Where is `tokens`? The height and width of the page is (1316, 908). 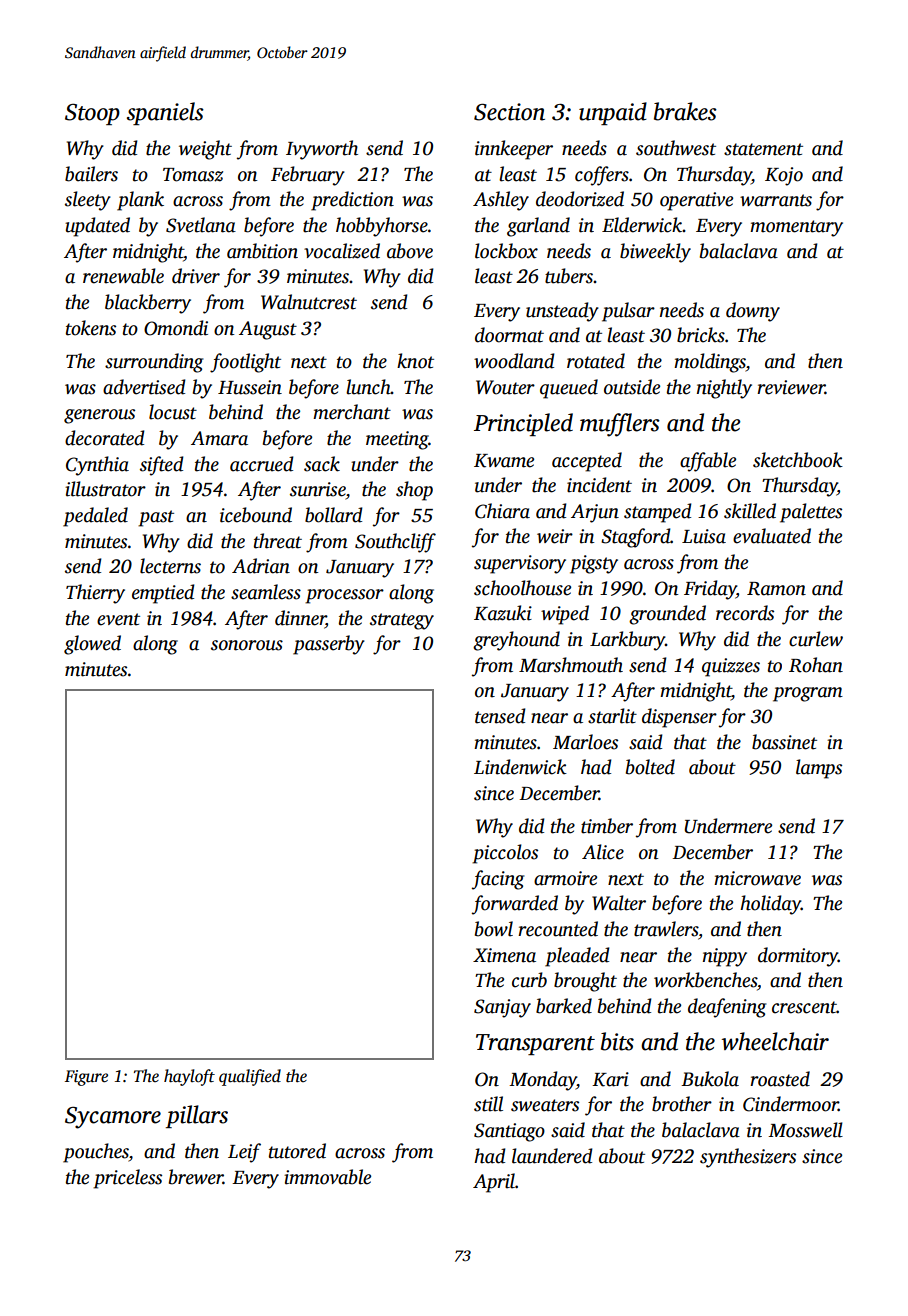
tokens is located at coordinates (91, 328).
